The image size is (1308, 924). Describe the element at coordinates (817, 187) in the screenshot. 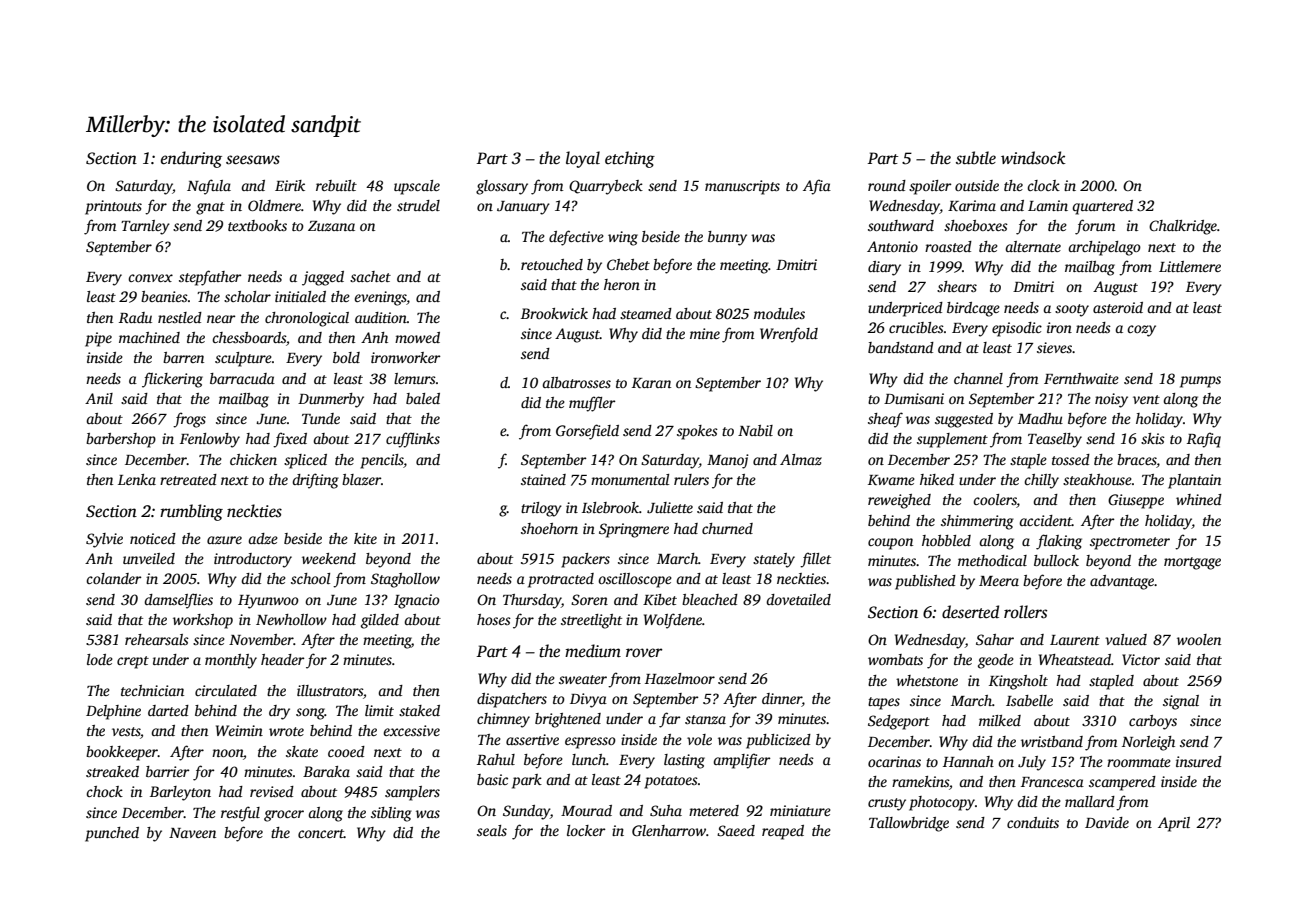

I see `Afia` at that location.
